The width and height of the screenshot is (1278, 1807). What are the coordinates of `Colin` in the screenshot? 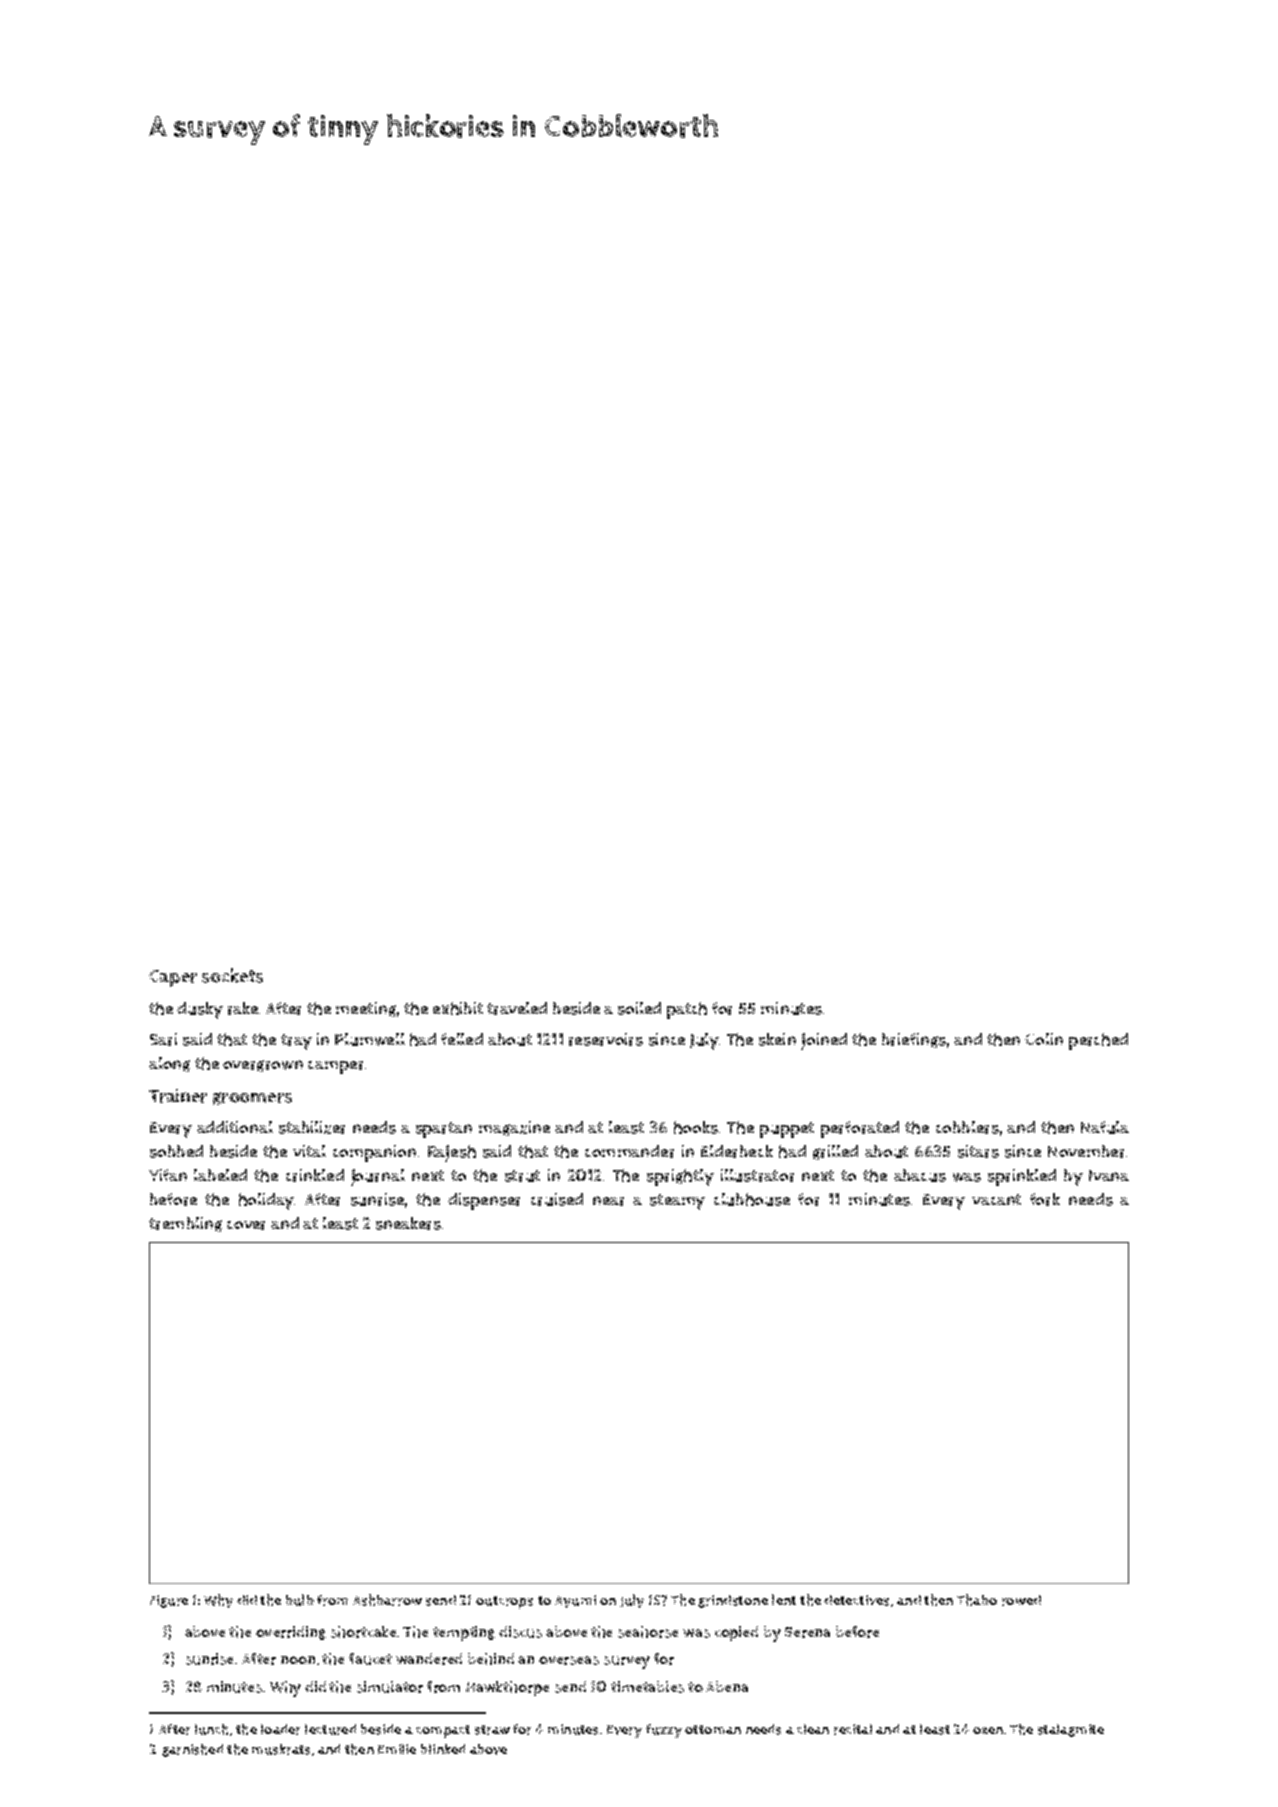 It's located at (1044, 1039).
